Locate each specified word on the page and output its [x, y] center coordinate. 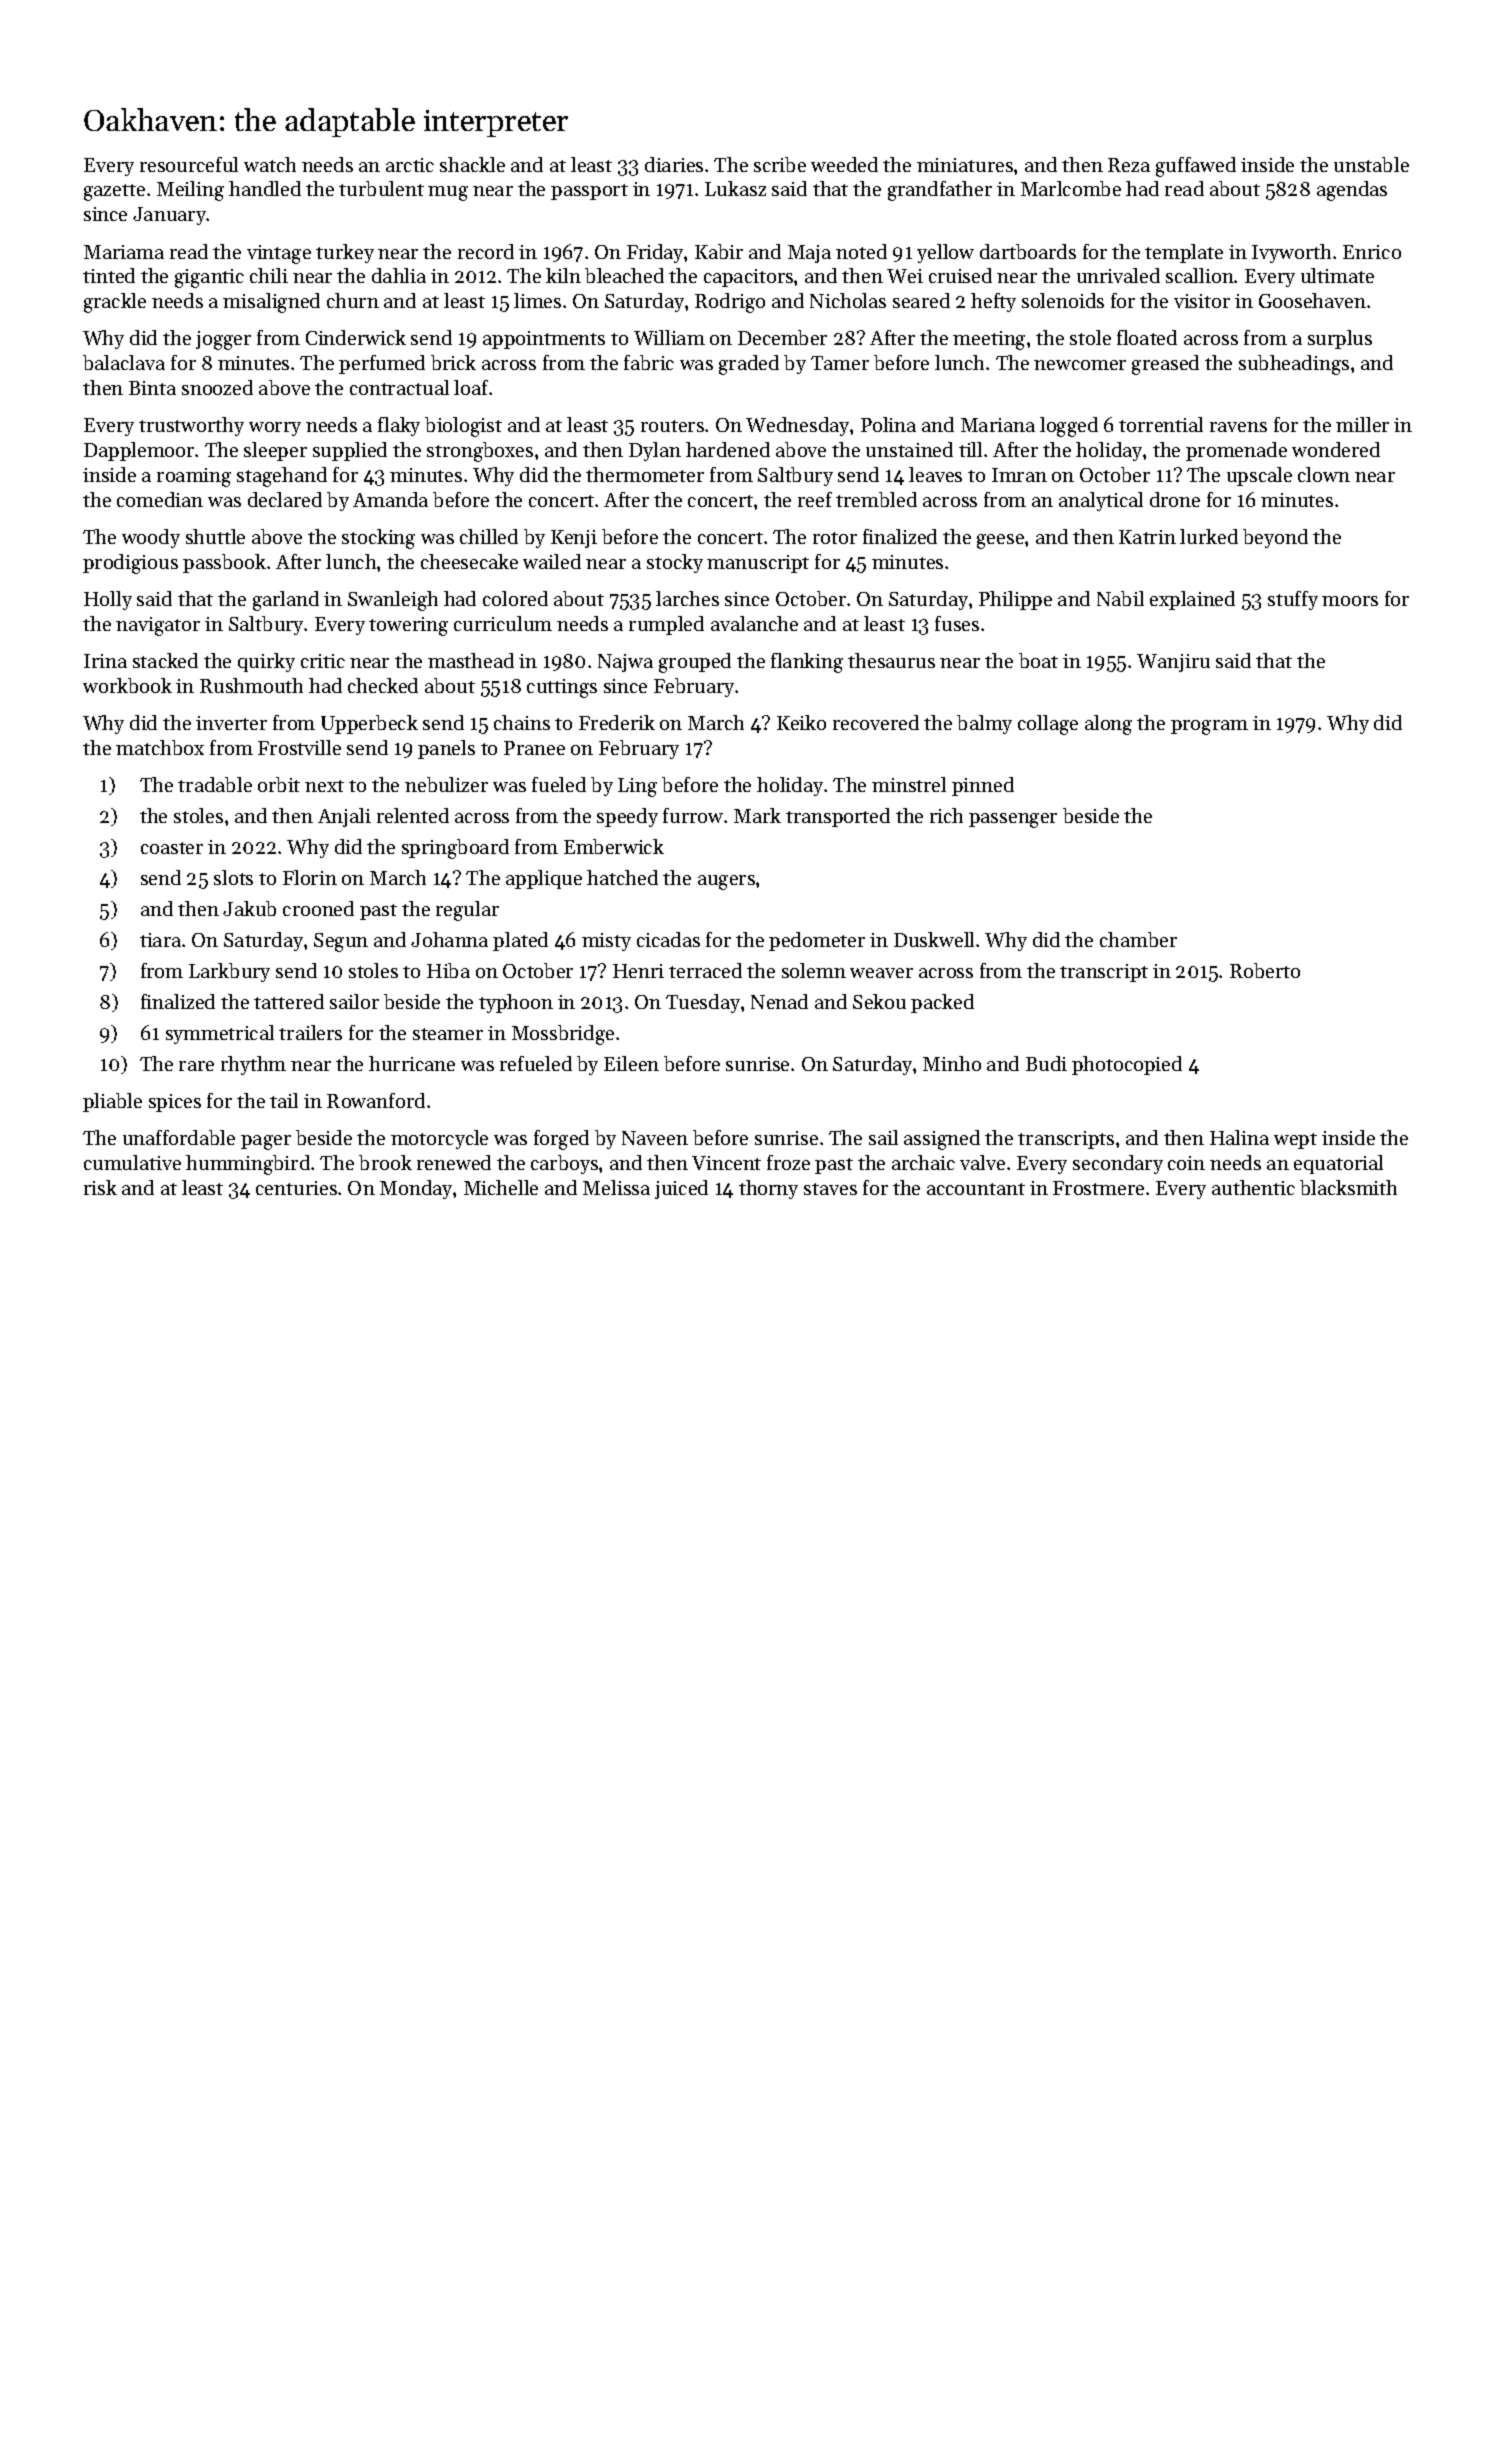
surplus [1340, 339]
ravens [1238, 427]
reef [815, 499]
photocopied [1127, 1065]
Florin [310, 877]
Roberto [1265, 970]
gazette [114, 192]
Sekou [879, 1001]
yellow [945, 253]
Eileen [631, 1063]
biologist [463, 427]
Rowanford [376, 1100]
